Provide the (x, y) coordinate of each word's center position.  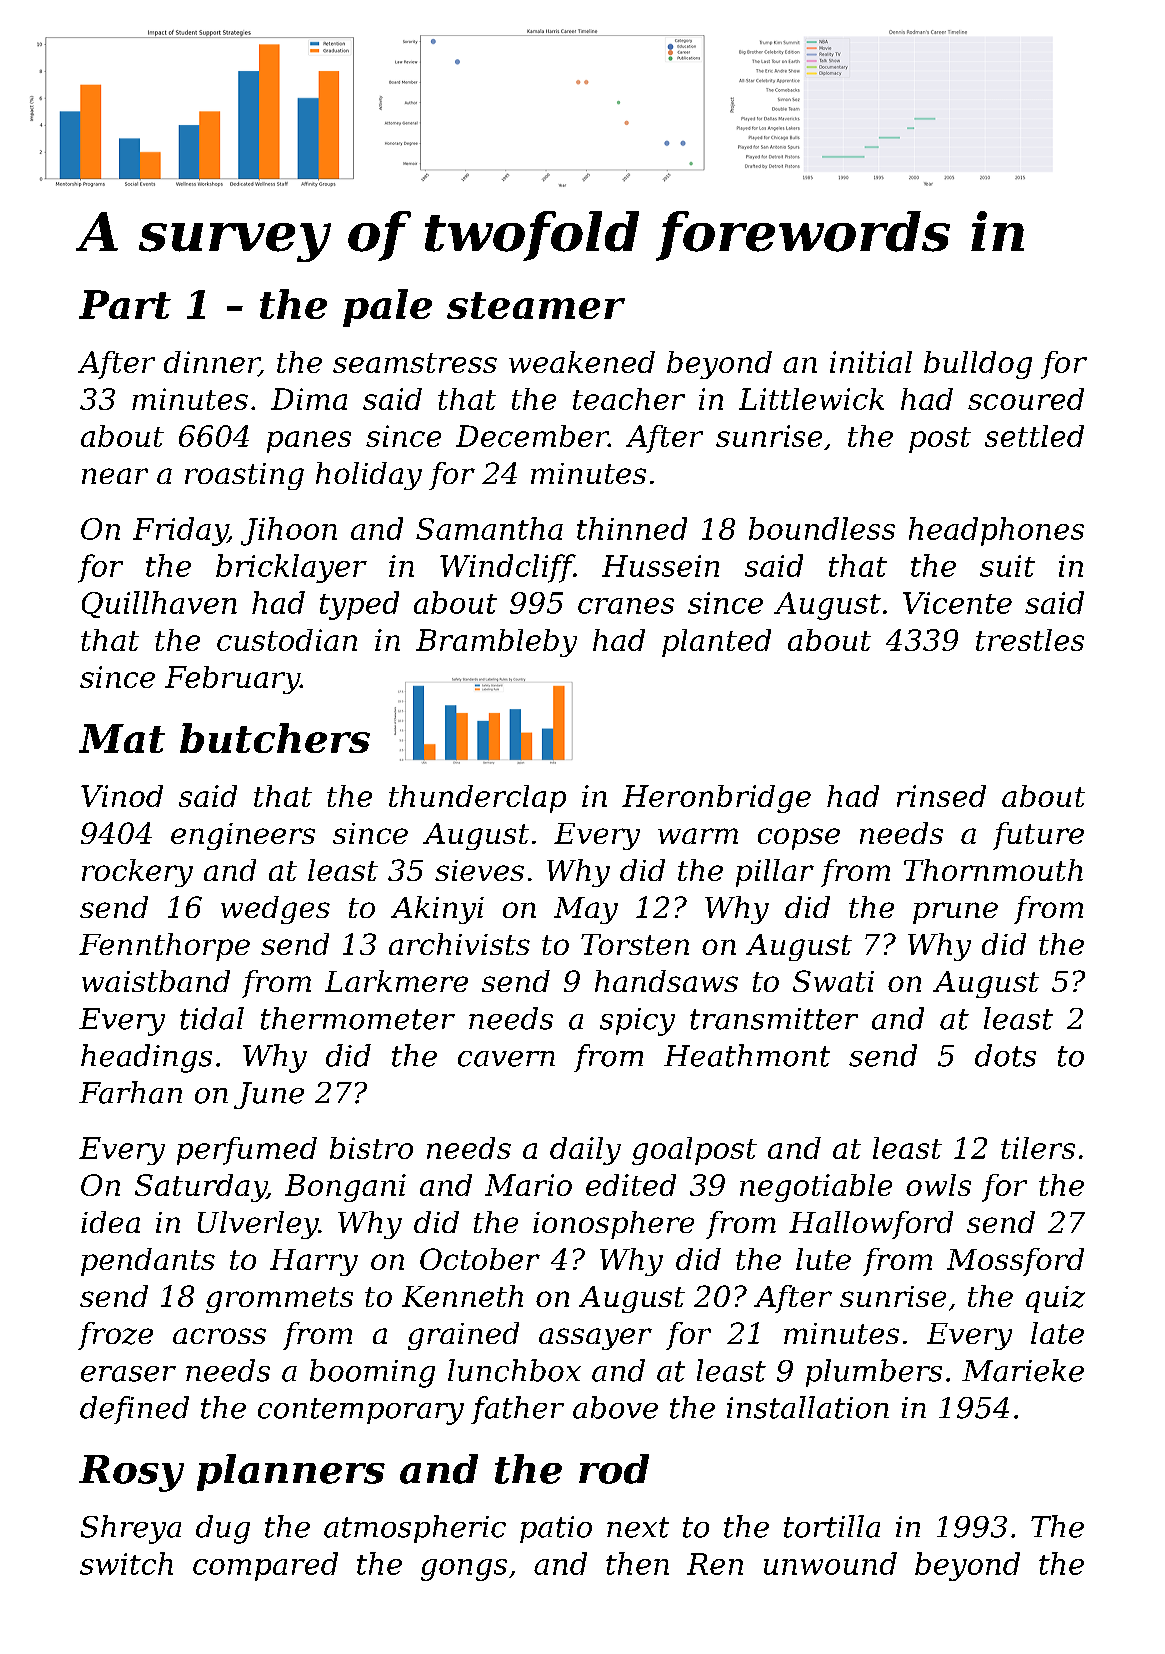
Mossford (1015, 1262)
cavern (506, 1059)
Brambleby (496, 643)
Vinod (122, 796)
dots (1005, 1055)
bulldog (978, 365)
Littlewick (811, 399)
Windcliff (507, 568)
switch (126, 1563)
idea (110, 1222)
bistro (371, 1148)
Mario (528, 1185)
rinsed (941, 796)
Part (125, 304)
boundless (822, 528)
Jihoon (289, 531)
